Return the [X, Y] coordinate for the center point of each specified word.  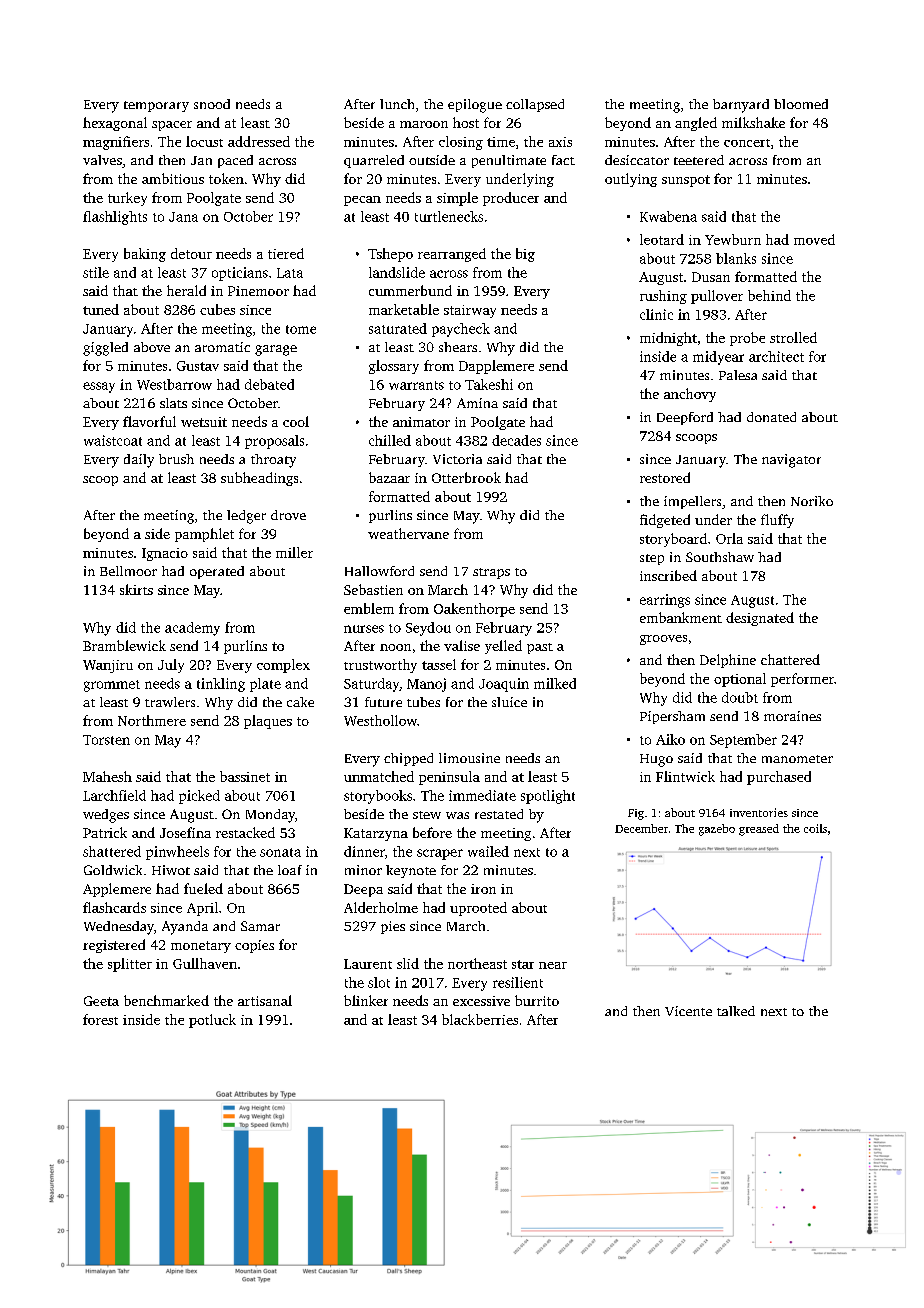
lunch [397, 104]
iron [483, 889]
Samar [260, 926]
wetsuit [204, 422]
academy [192, 629]
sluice [509, 702]
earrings [665, 601]
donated [771, 417]
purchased [779, 778]
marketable [404, 309]
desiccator [637, 160]
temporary [156, 106]
